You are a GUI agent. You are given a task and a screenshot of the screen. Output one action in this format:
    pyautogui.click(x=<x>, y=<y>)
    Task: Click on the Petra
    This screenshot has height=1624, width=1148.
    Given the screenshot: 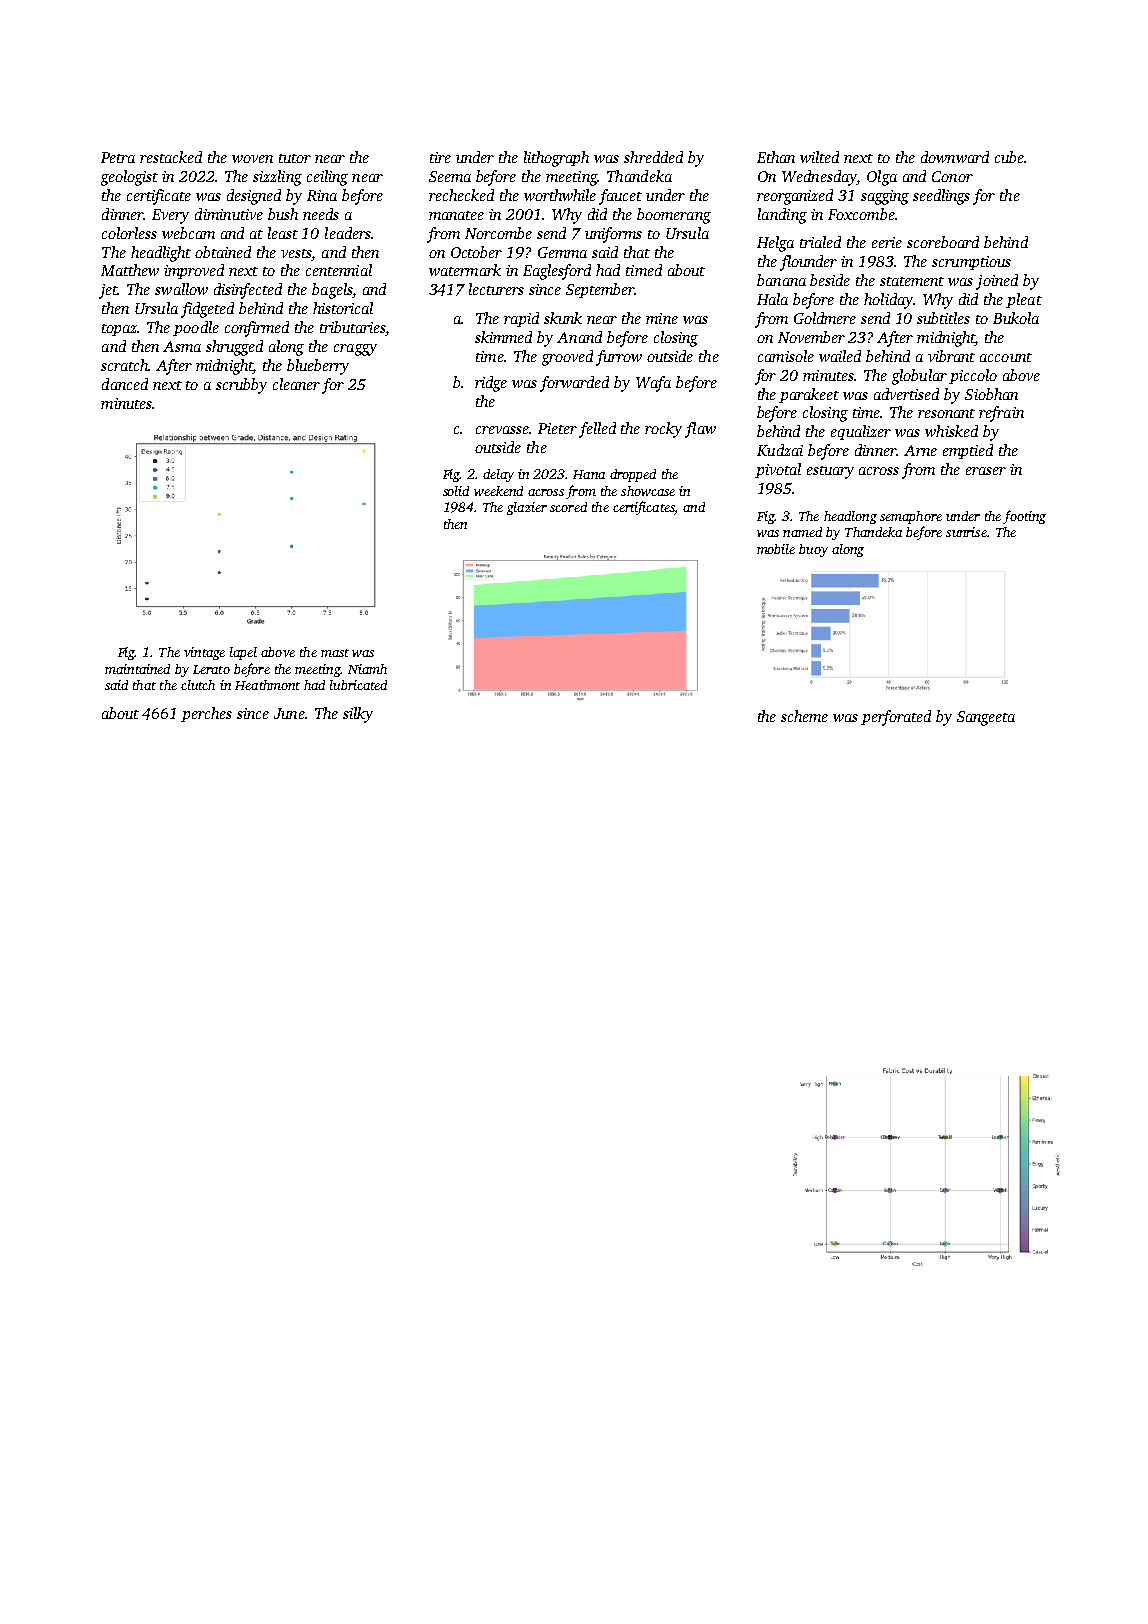 What is the action you would take?
    pyautogui.click(x=118, y=157)
